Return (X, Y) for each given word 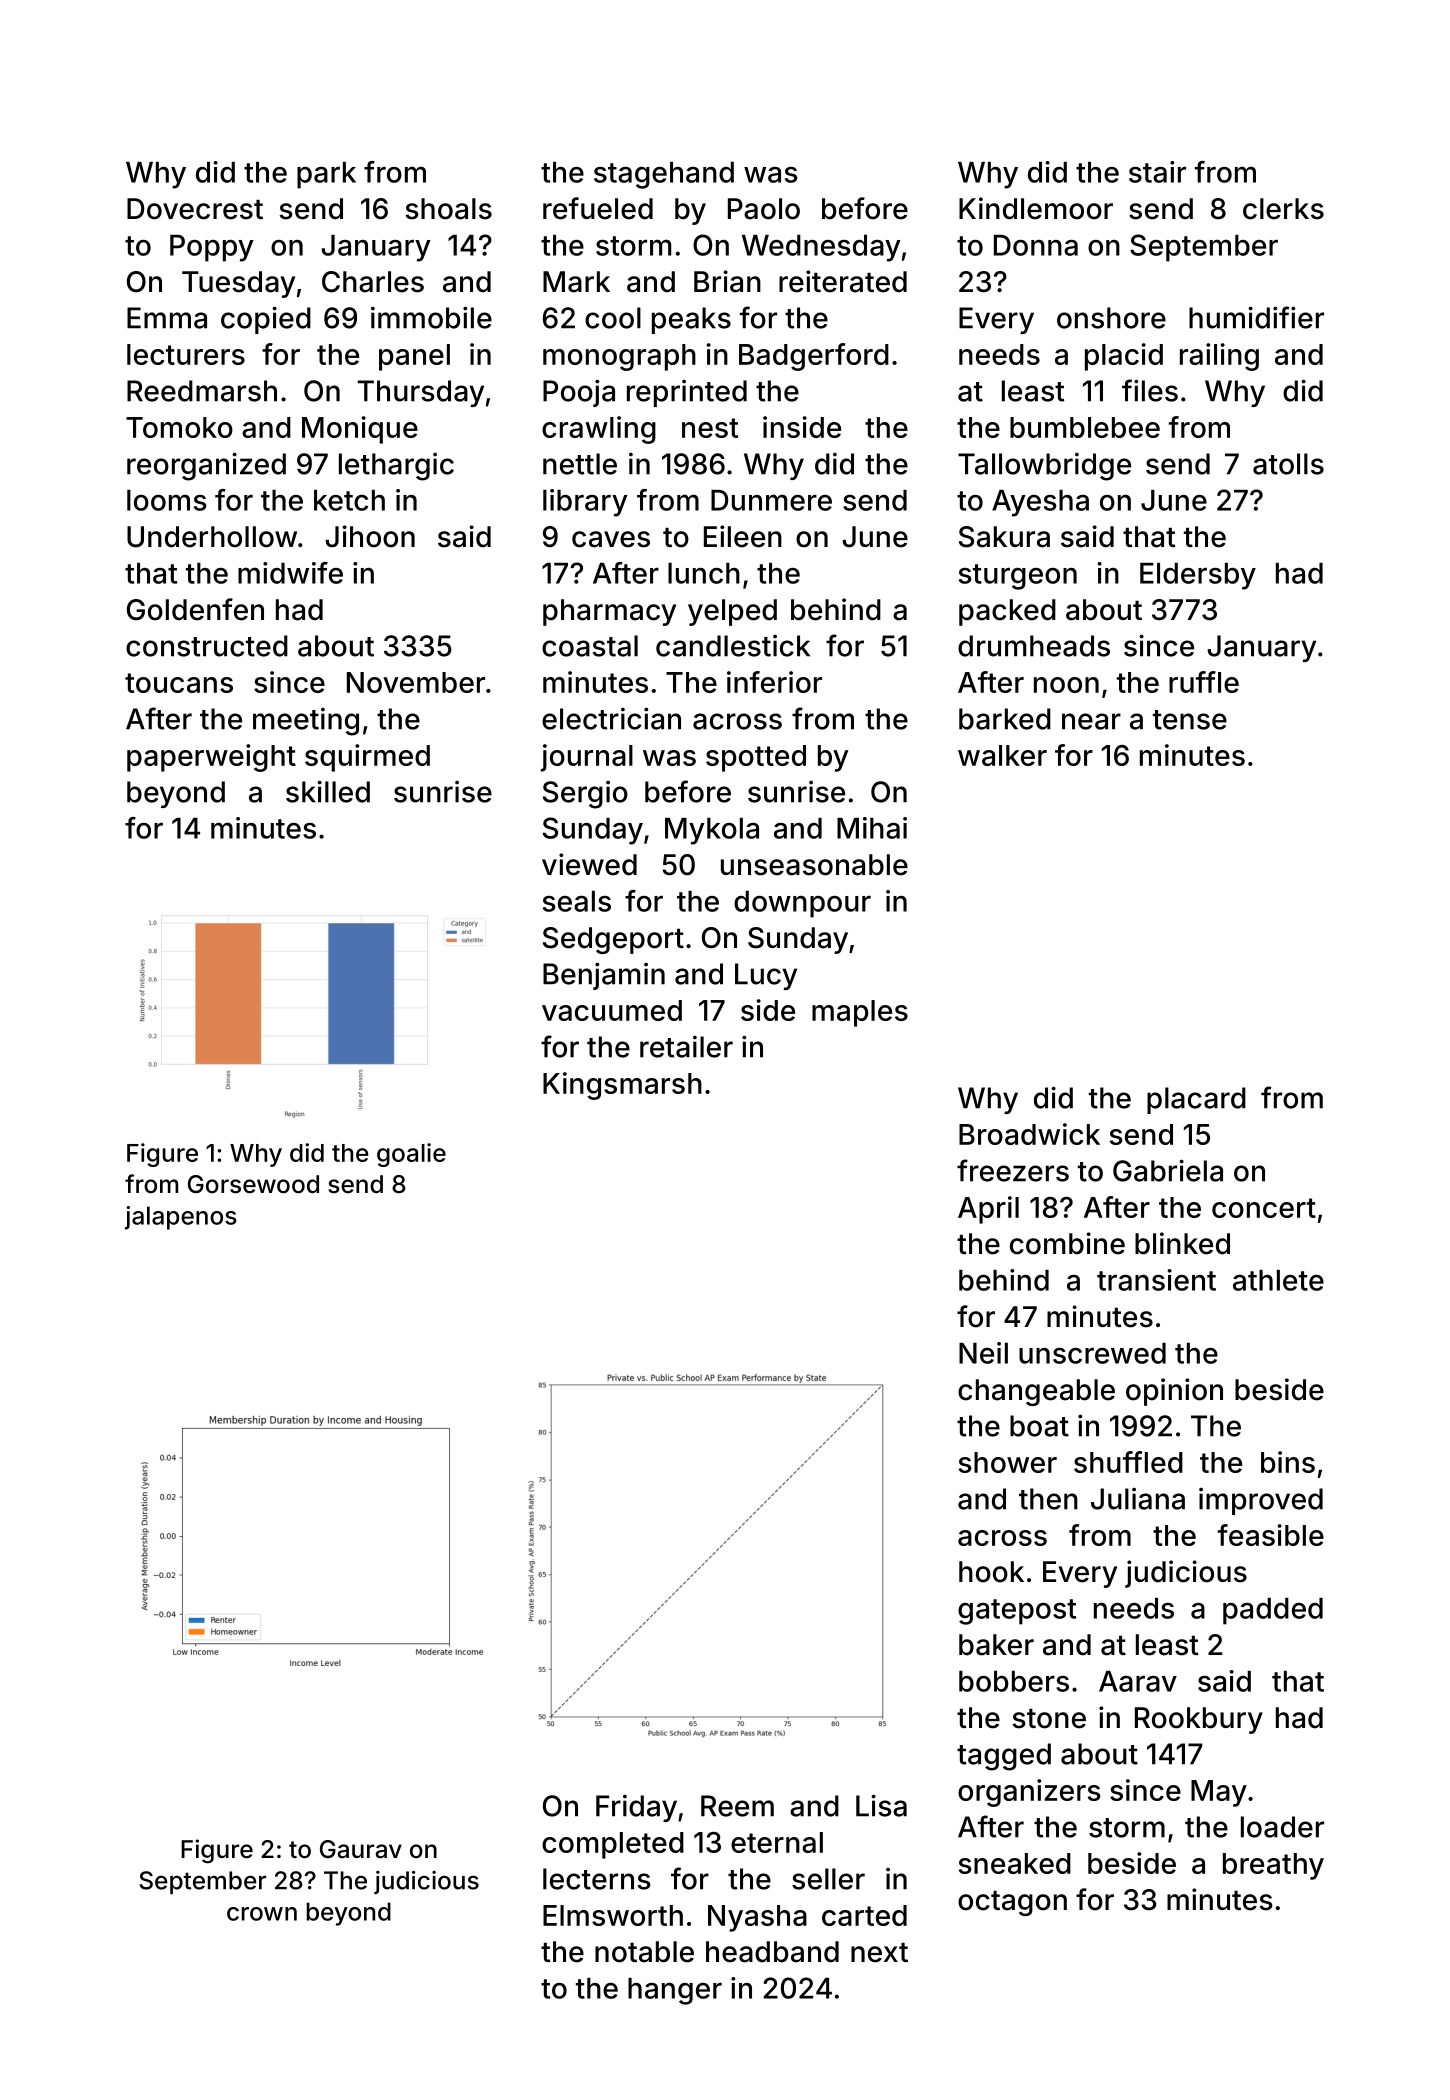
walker (1002, 755)
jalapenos (181, 1218)
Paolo (764, 209)
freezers (1013, 1170)
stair (1157, 172)
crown (262, 1914)
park (326, 175)
